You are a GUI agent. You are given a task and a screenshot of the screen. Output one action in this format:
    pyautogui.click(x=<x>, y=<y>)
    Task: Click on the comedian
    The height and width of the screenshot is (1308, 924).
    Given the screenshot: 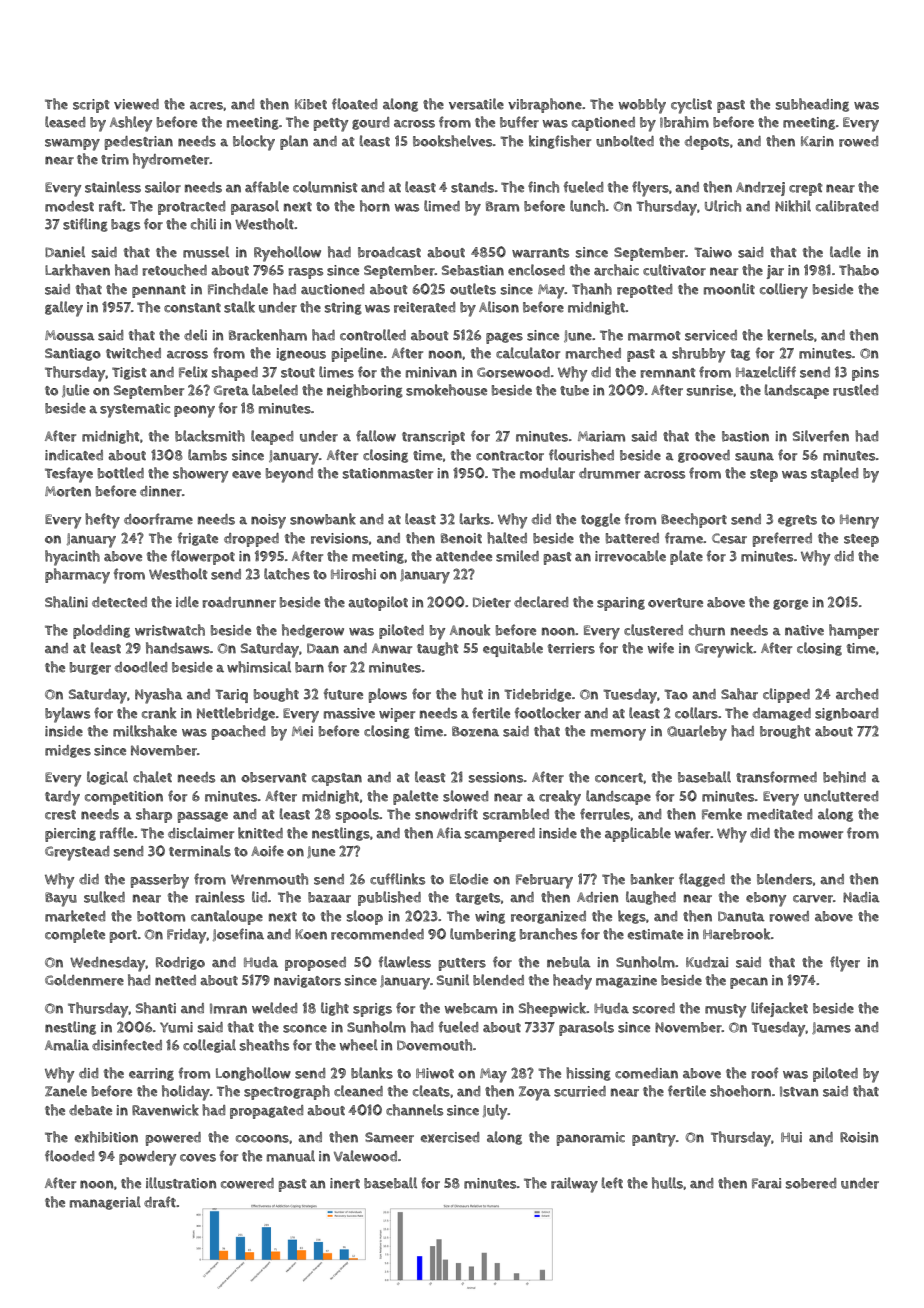 What is the action you would take?
    pyautogui.click(x=646, y=1073)
